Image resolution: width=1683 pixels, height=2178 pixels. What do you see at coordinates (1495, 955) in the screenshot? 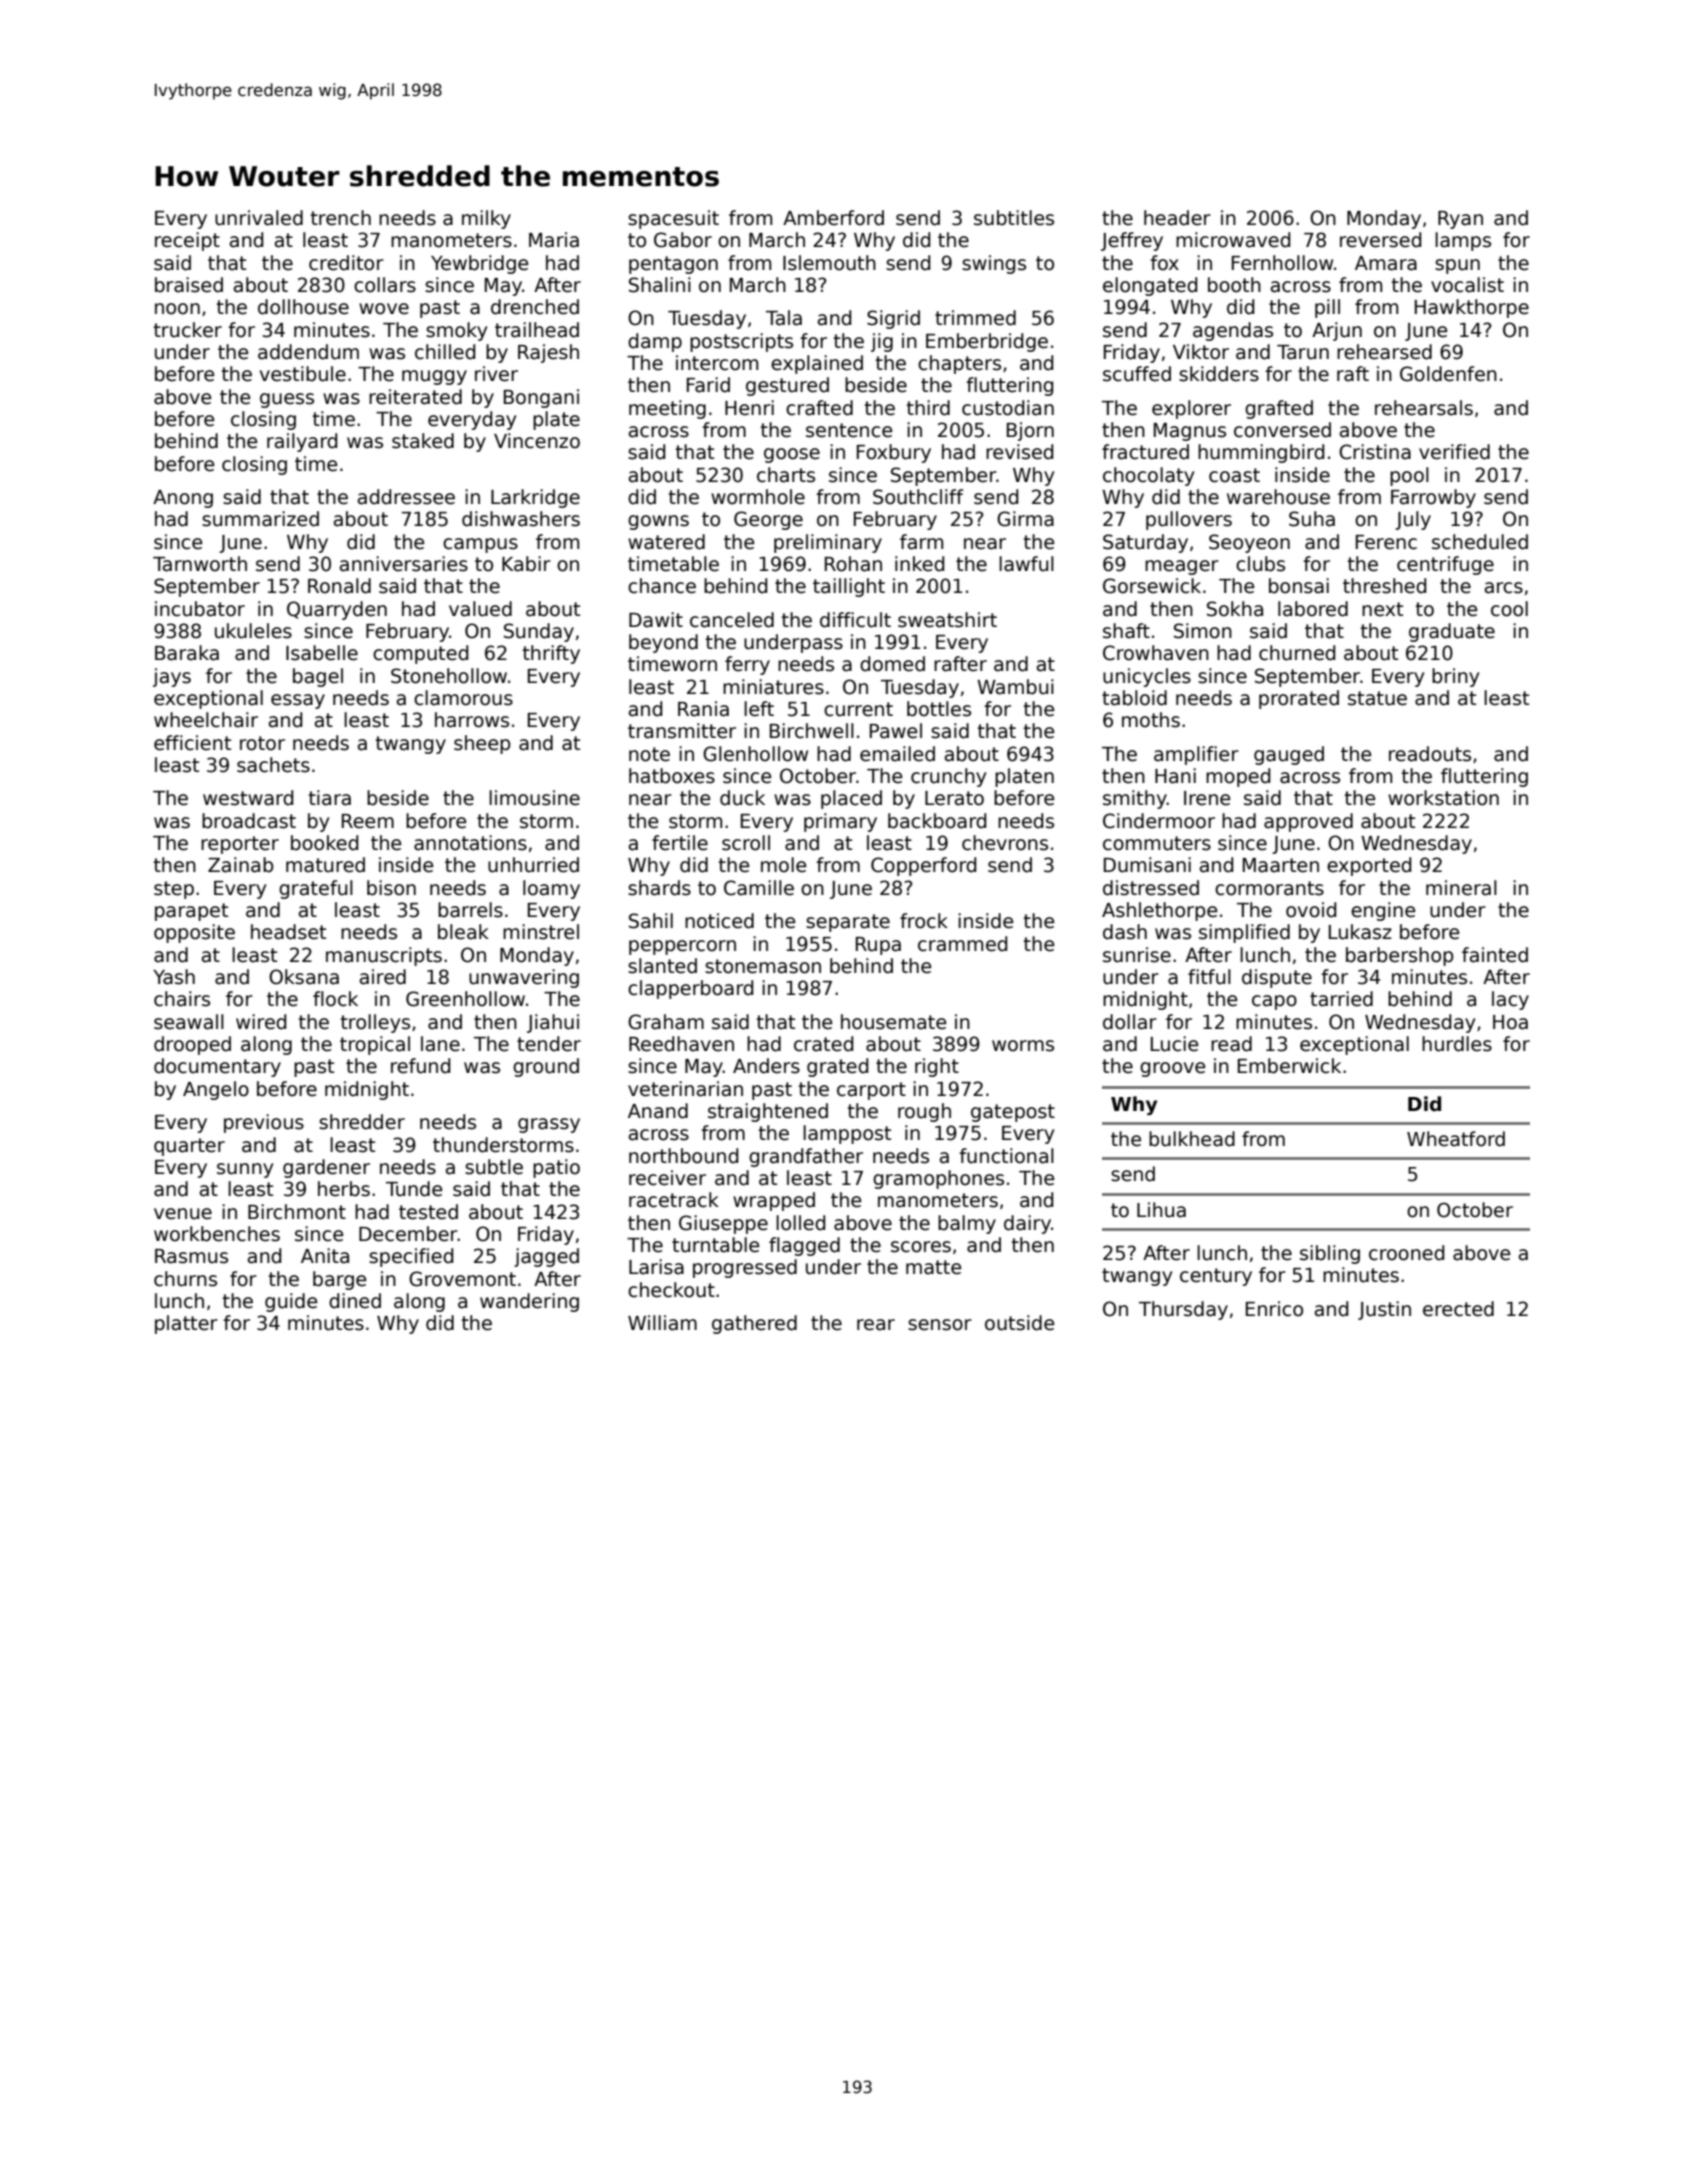
I see `fainted` at bounding box center [1495, 955].
